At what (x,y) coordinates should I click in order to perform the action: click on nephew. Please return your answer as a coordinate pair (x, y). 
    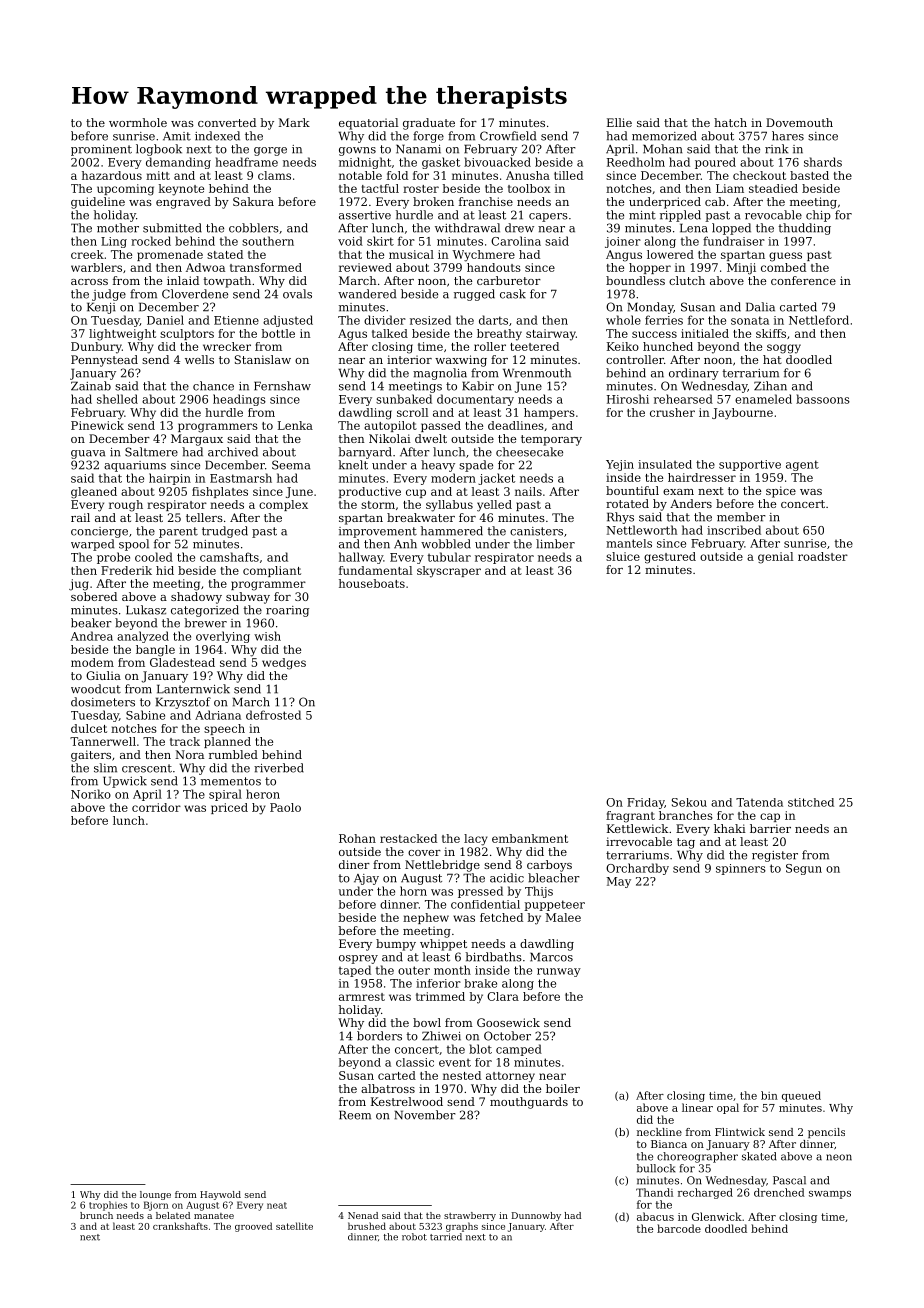
    Looking at the image, I should click on (426, 918).
